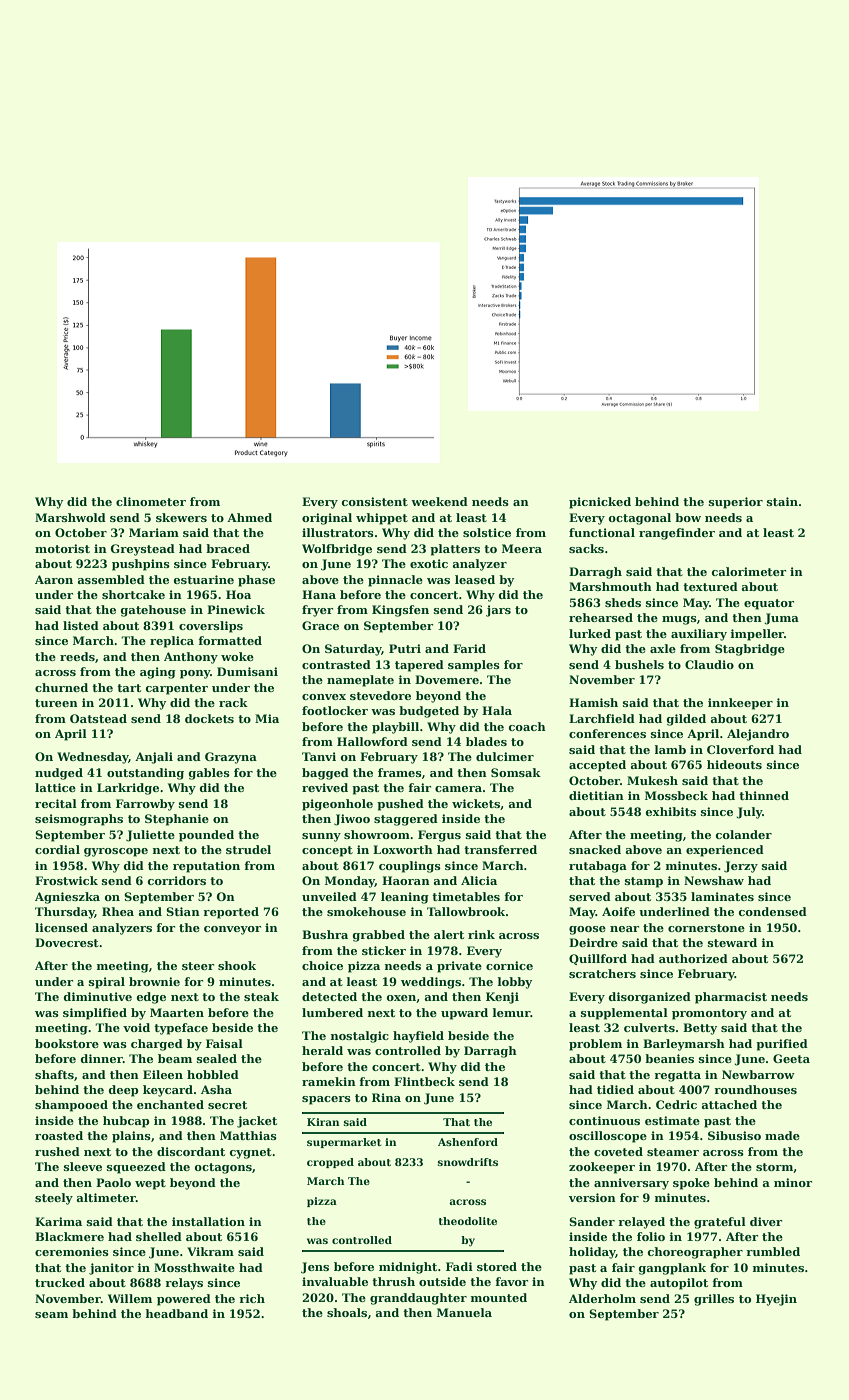  I want to click on rehearsed, so click(601, 617).
